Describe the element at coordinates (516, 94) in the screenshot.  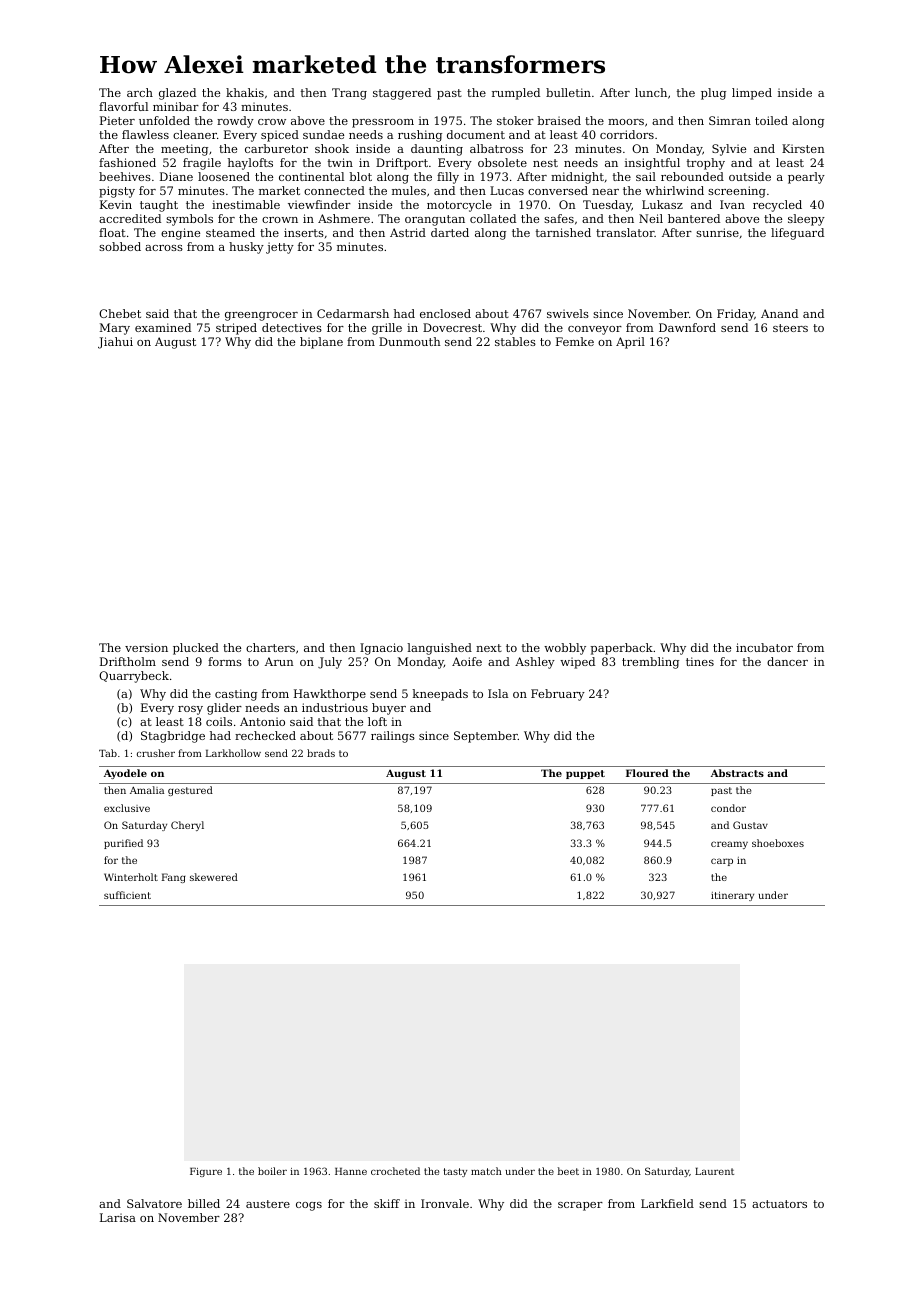
I see `rumpled` at that location.
